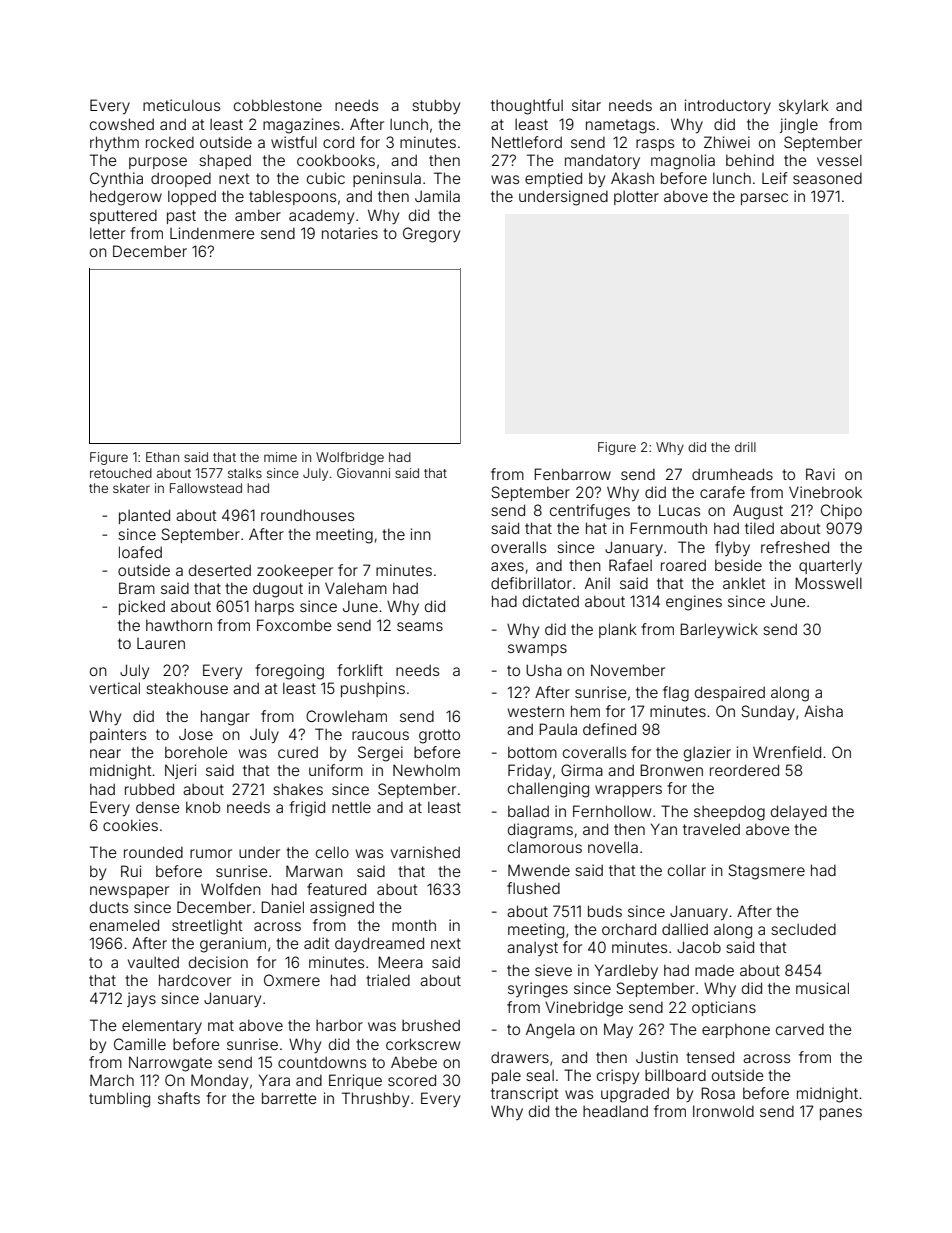 Image resolution: width=952 pixels, height=1233 pixels. Describe the element at coordinates (153, 852) in the screenshot. I see `rounded` at that location.
